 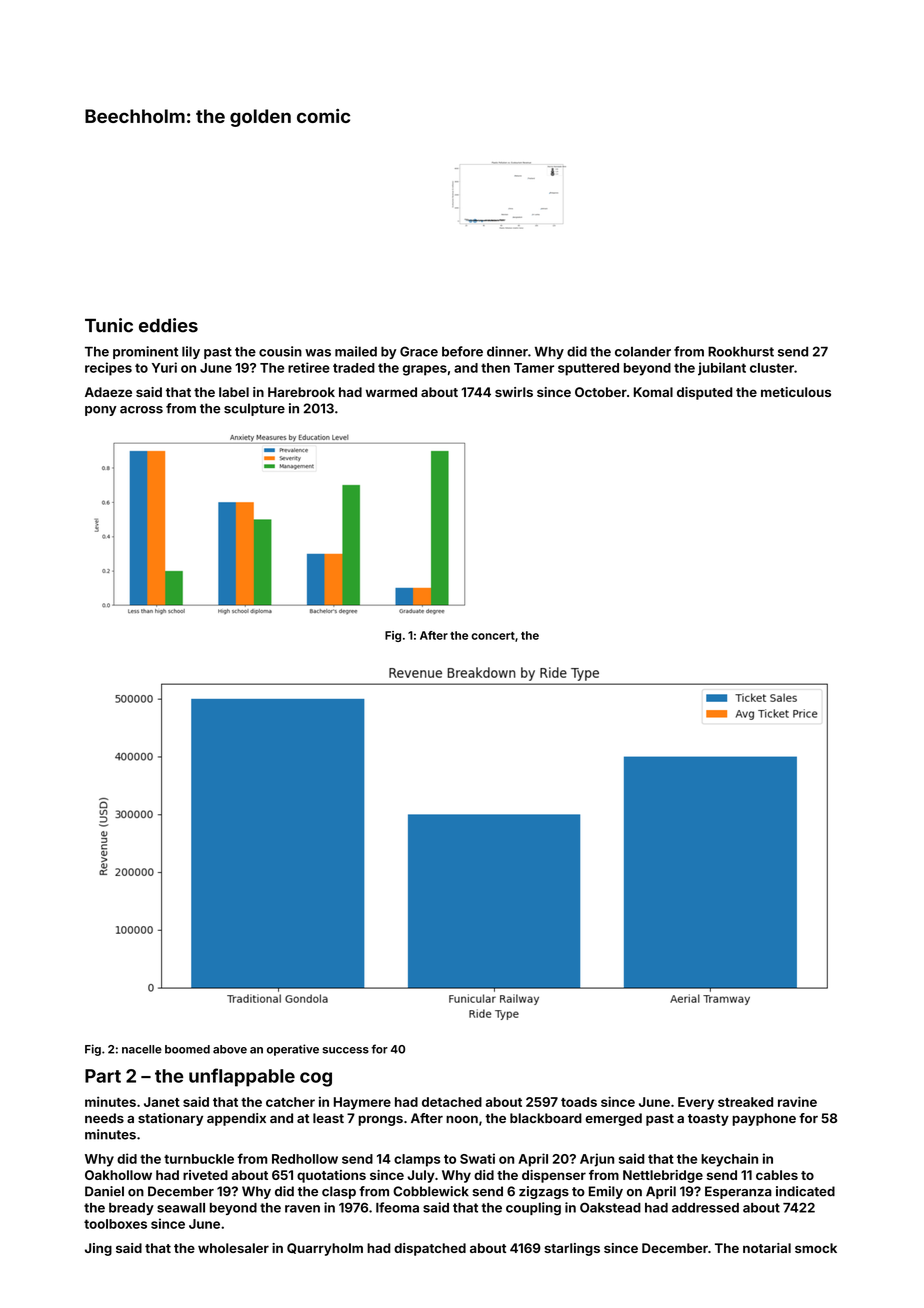 What do you see at coordinates (131, 1209) in the screenshot?
I see `bready` at bounding box center [131, 1209].
